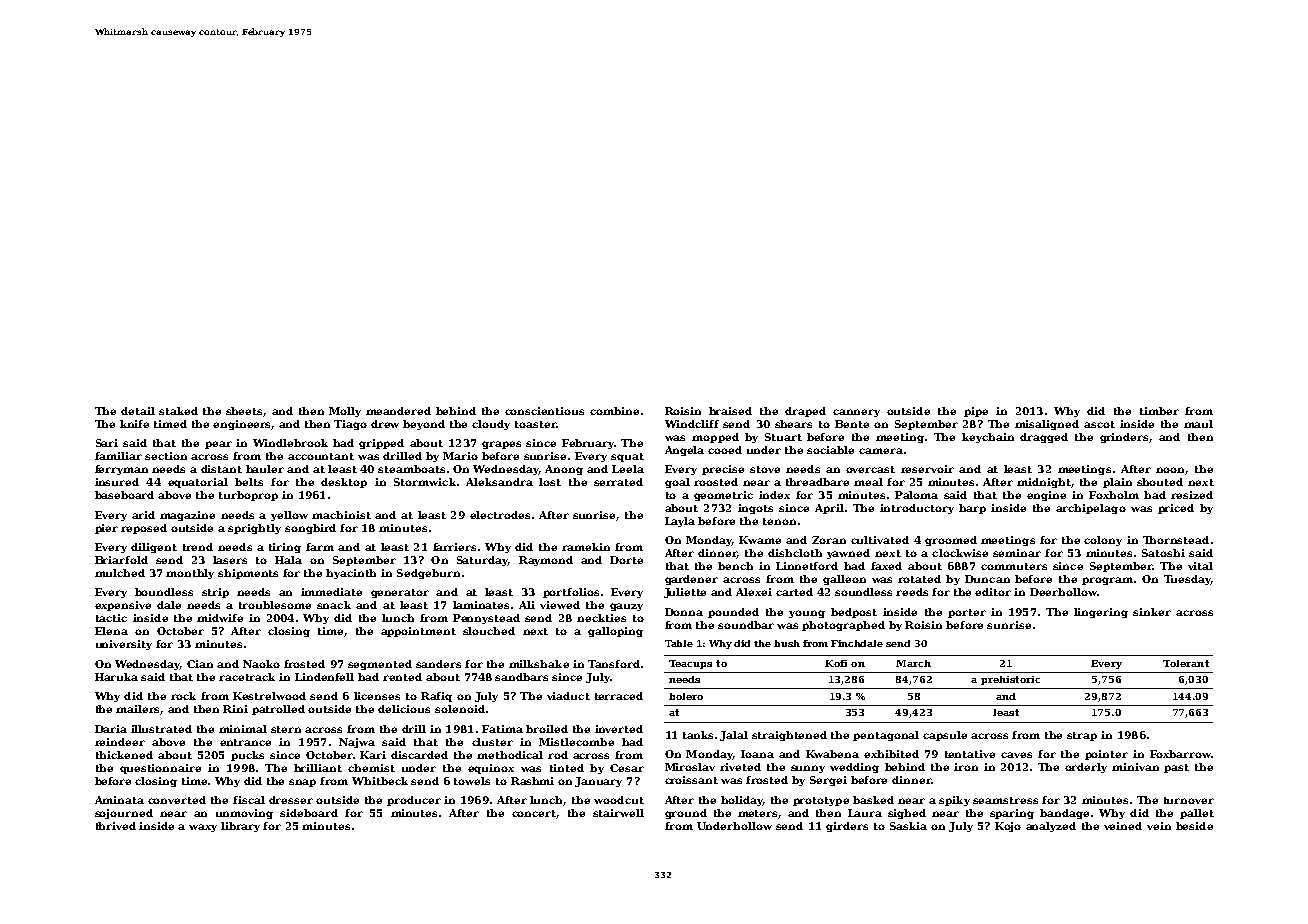 The image size is (1308, 924). What do you see at coordinates (183, 696) in the screenshot?
I see `rock` at bounding box center [183, 696].
